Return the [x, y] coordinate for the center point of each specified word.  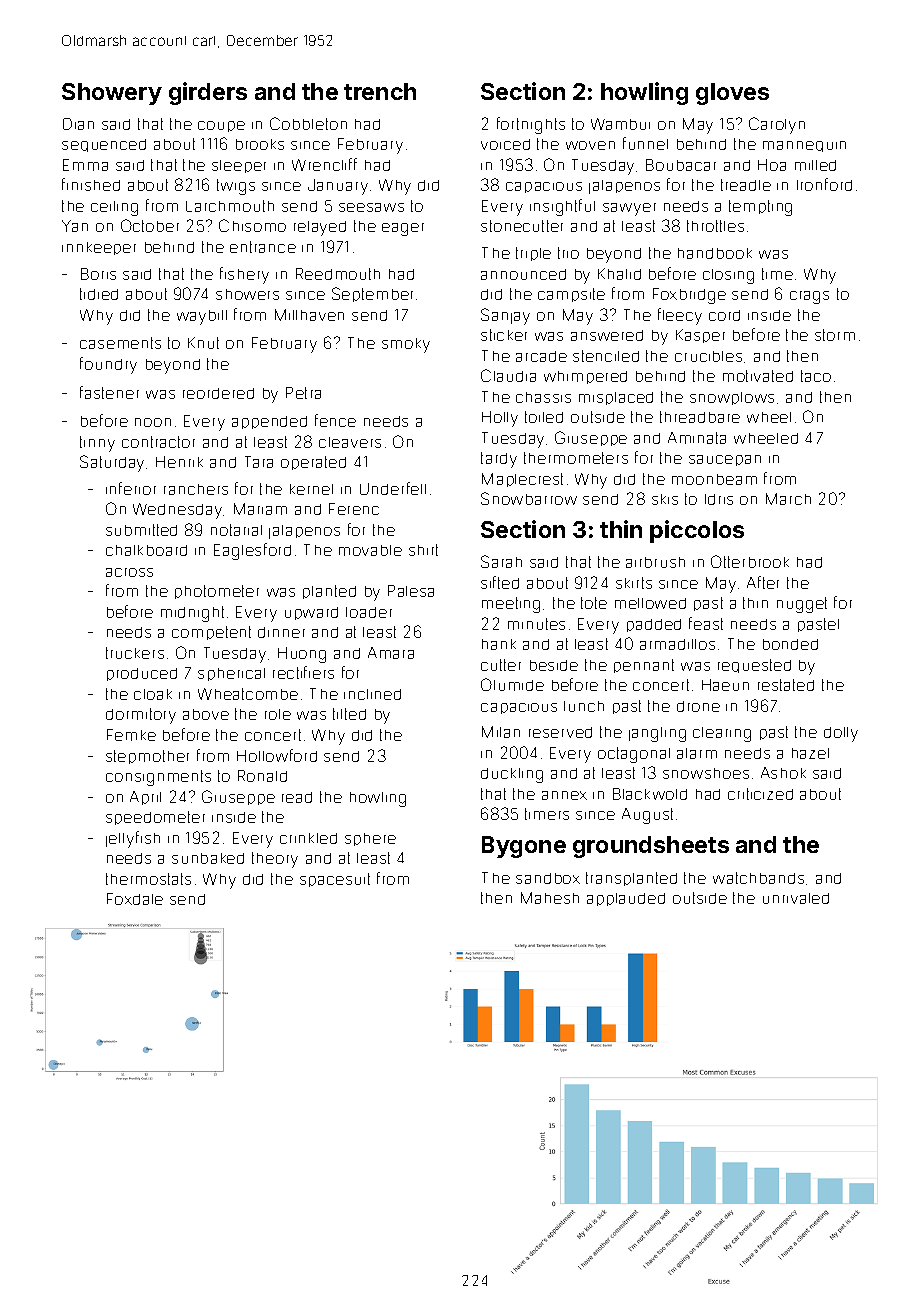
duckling [512, 775]
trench [380, 91]
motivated [758, 376]
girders [208, 93]
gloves [732, 94]
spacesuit [335, 880]
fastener [109, 392]
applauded [626, 899]
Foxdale [135, 899]
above [206, 714]
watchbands [758, 878]
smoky [406, 345]
